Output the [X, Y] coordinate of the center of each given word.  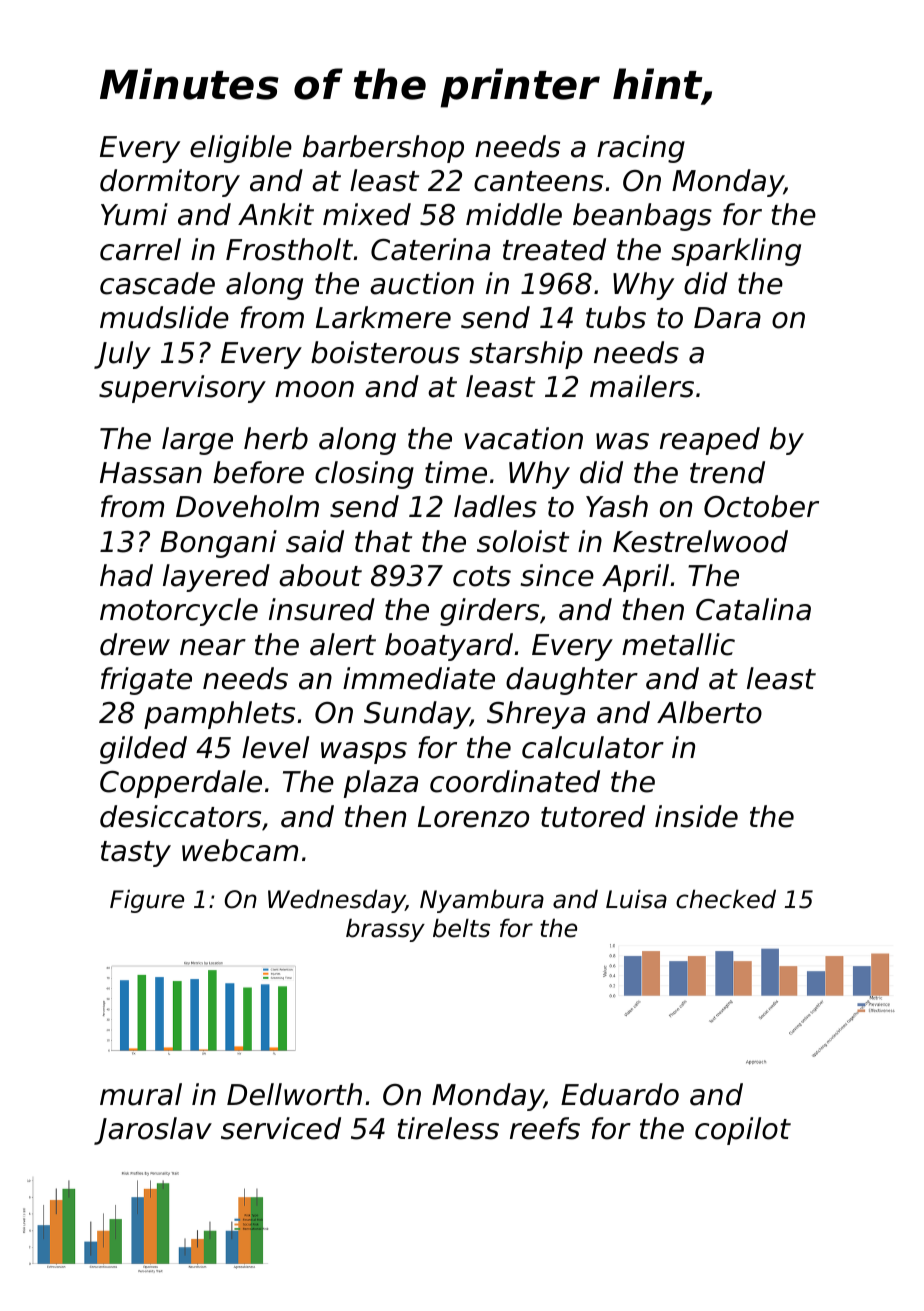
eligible [241, 149]
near [213, 647]
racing [641, 149]
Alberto [709, 712]
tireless [448, 1128]
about [320, 575]
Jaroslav [153, 1131]
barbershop [383, 149]
